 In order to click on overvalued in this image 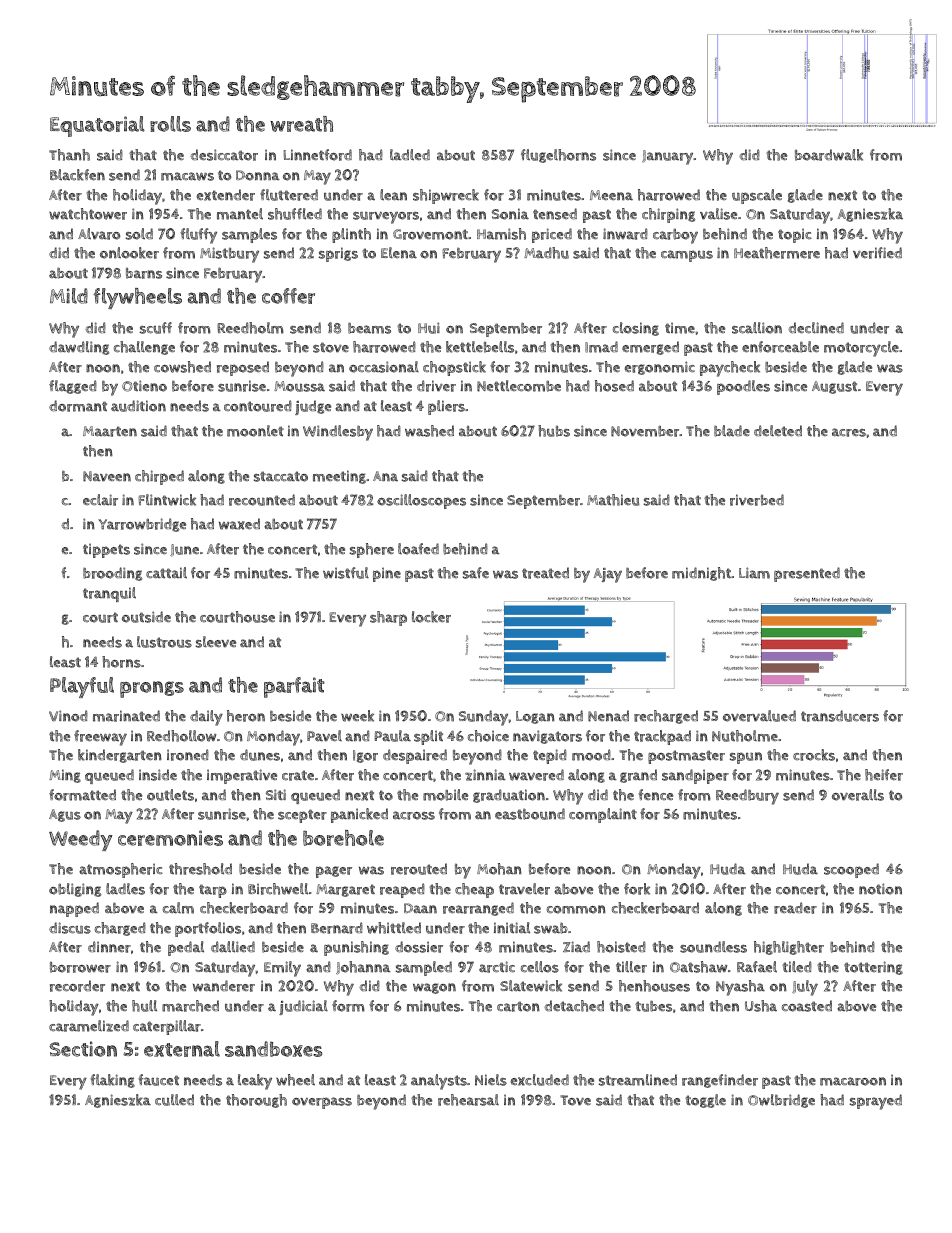, I will do `click(759, 716)`.
